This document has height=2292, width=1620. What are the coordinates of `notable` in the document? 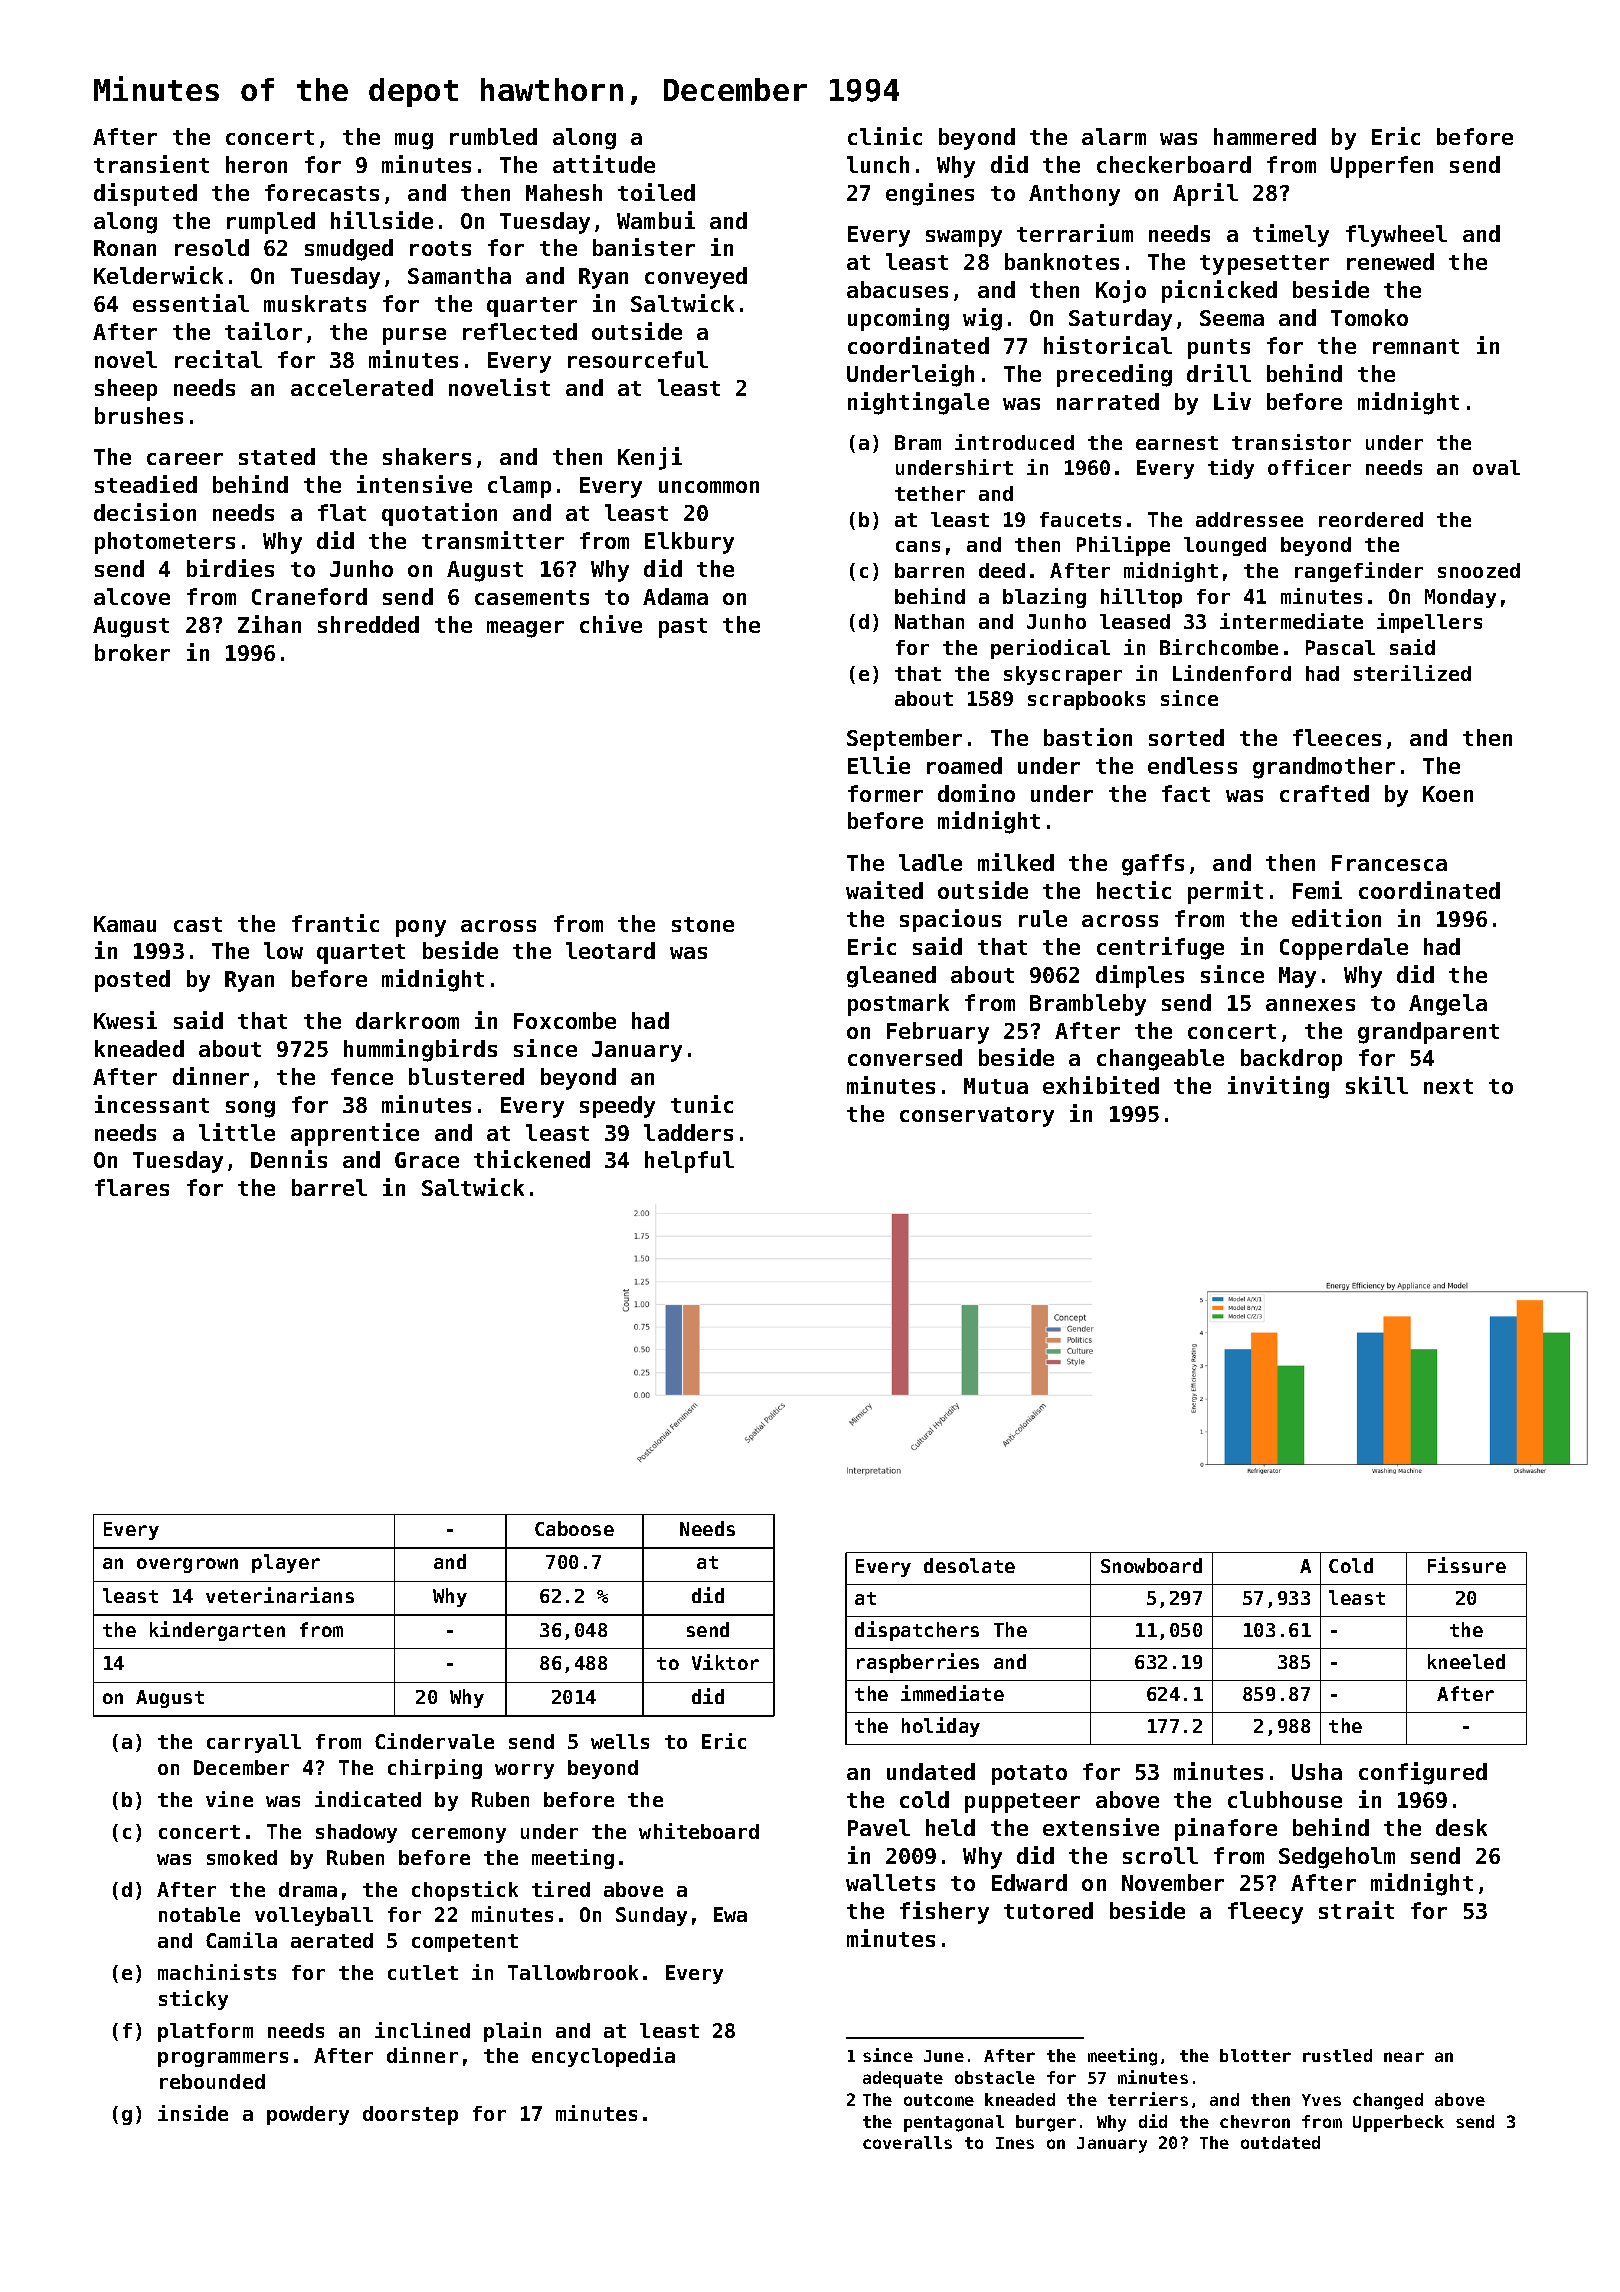 It's located at (199, 1914).
